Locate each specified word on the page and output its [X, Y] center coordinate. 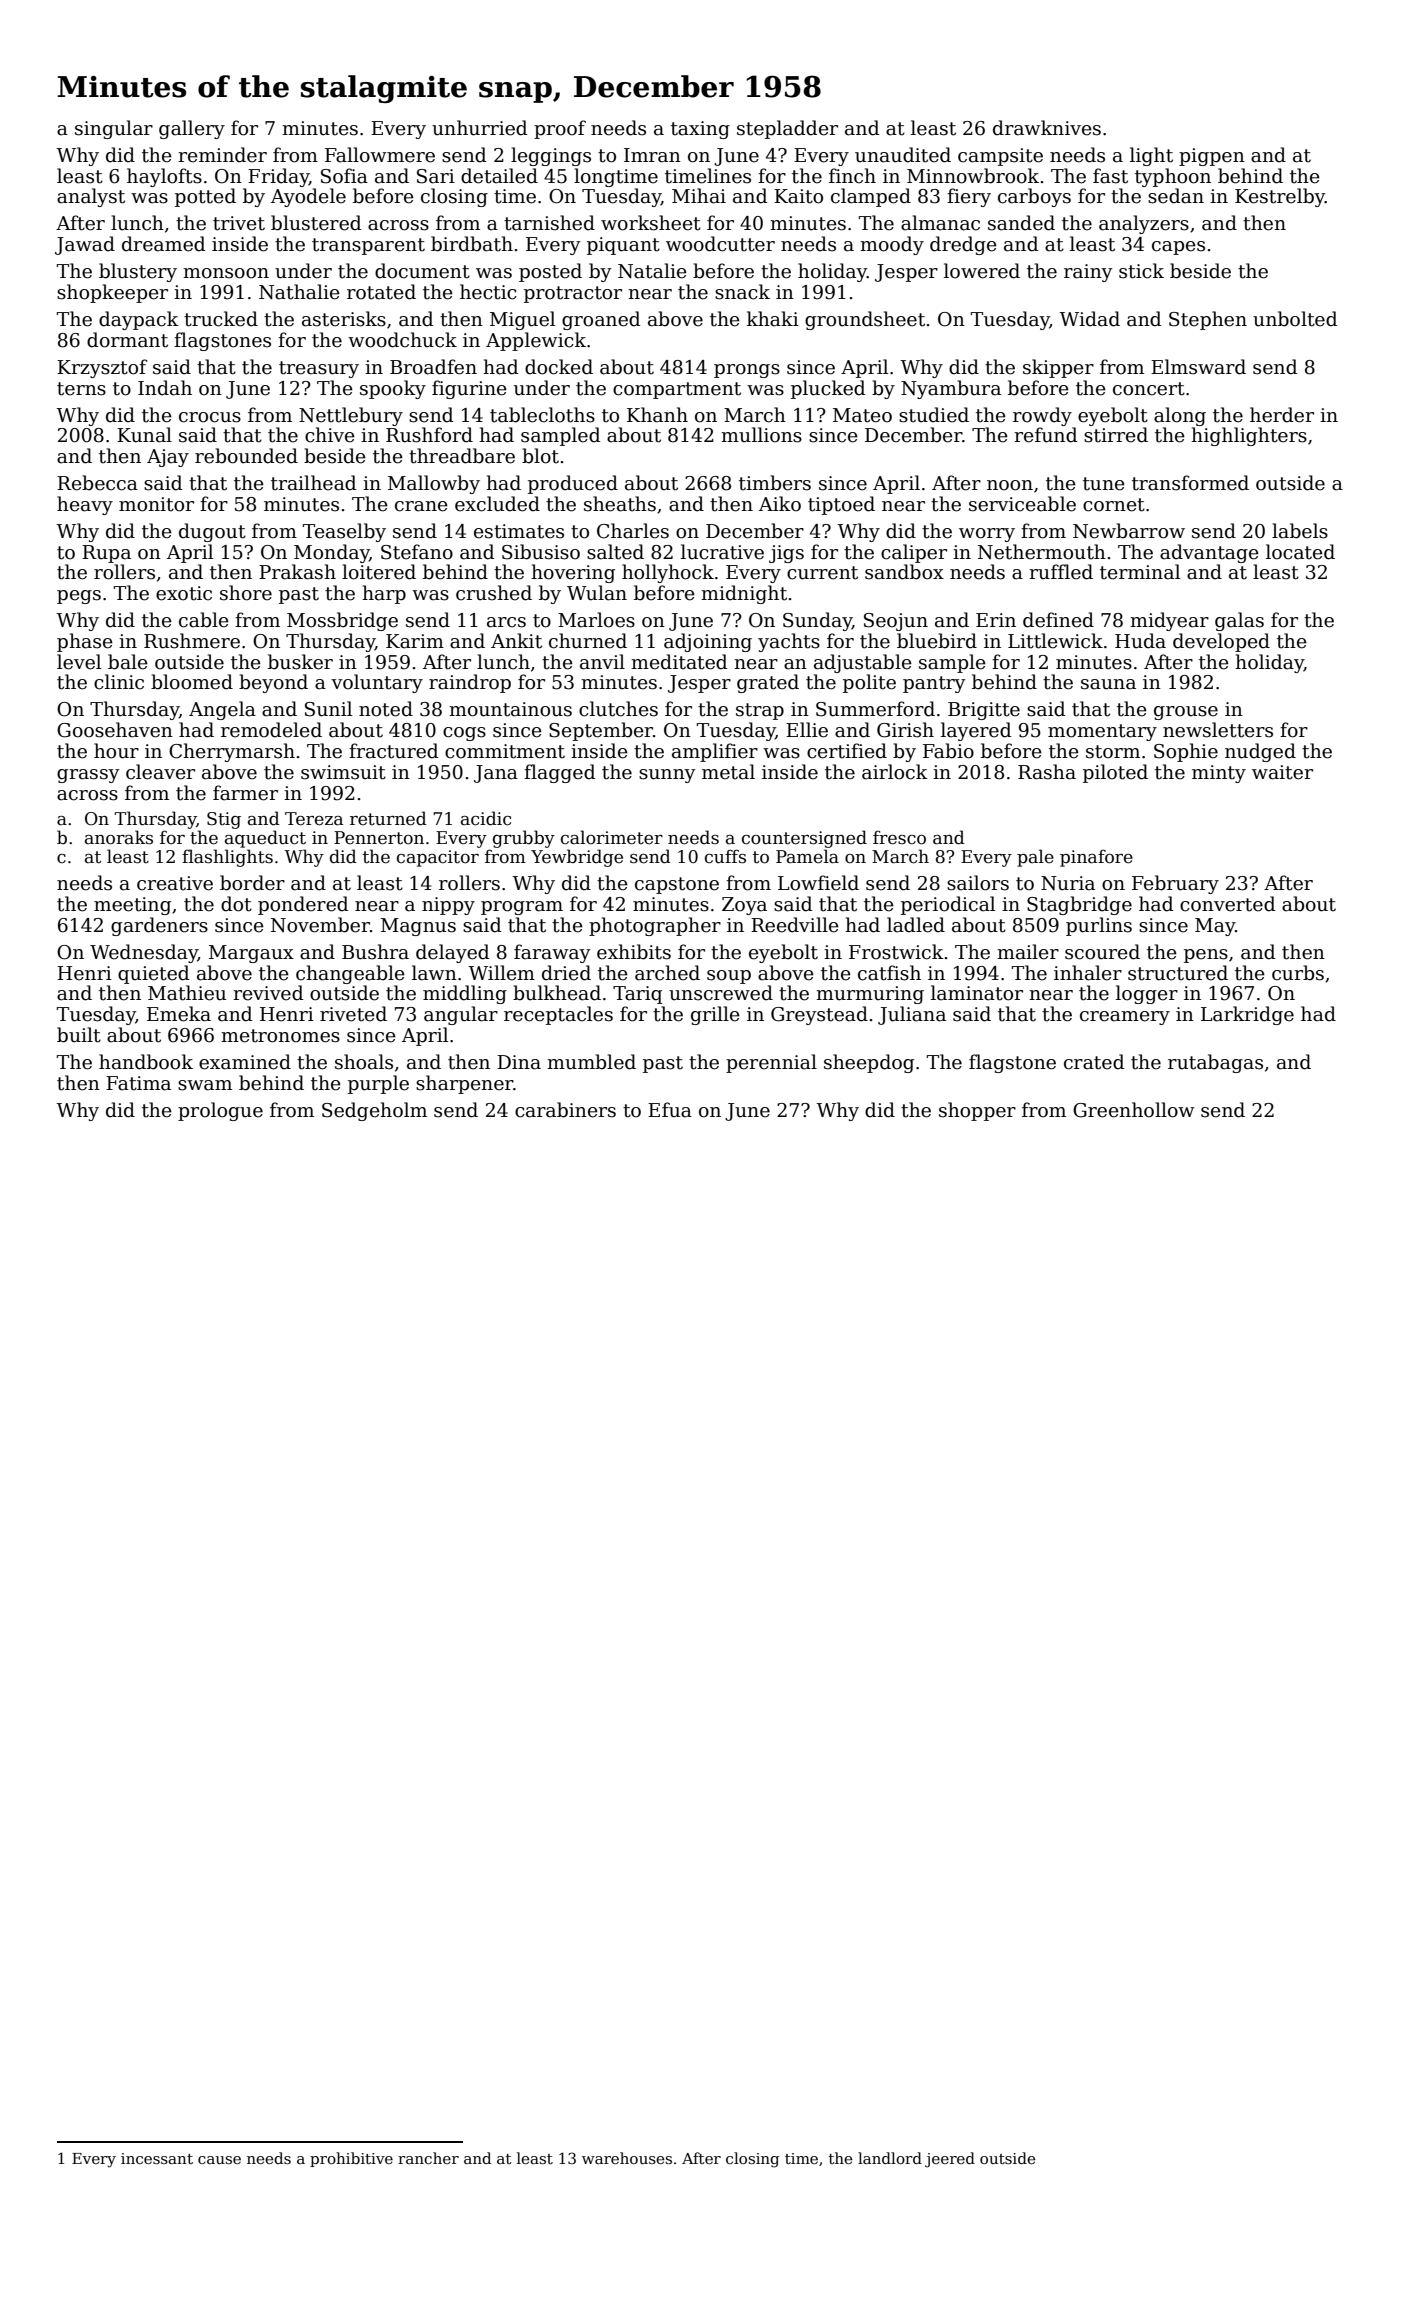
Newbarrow [1129, 531]
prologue [220, 1111]
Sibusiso [541, 552]
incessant [157, 2158]
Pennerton [379, 838]
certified [847, 751]
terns [81, 389]
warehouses [627, 2158]
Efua [670, 1110]
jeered [950, 2160]
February [1175, 884]
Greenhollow [1133, 1110]
